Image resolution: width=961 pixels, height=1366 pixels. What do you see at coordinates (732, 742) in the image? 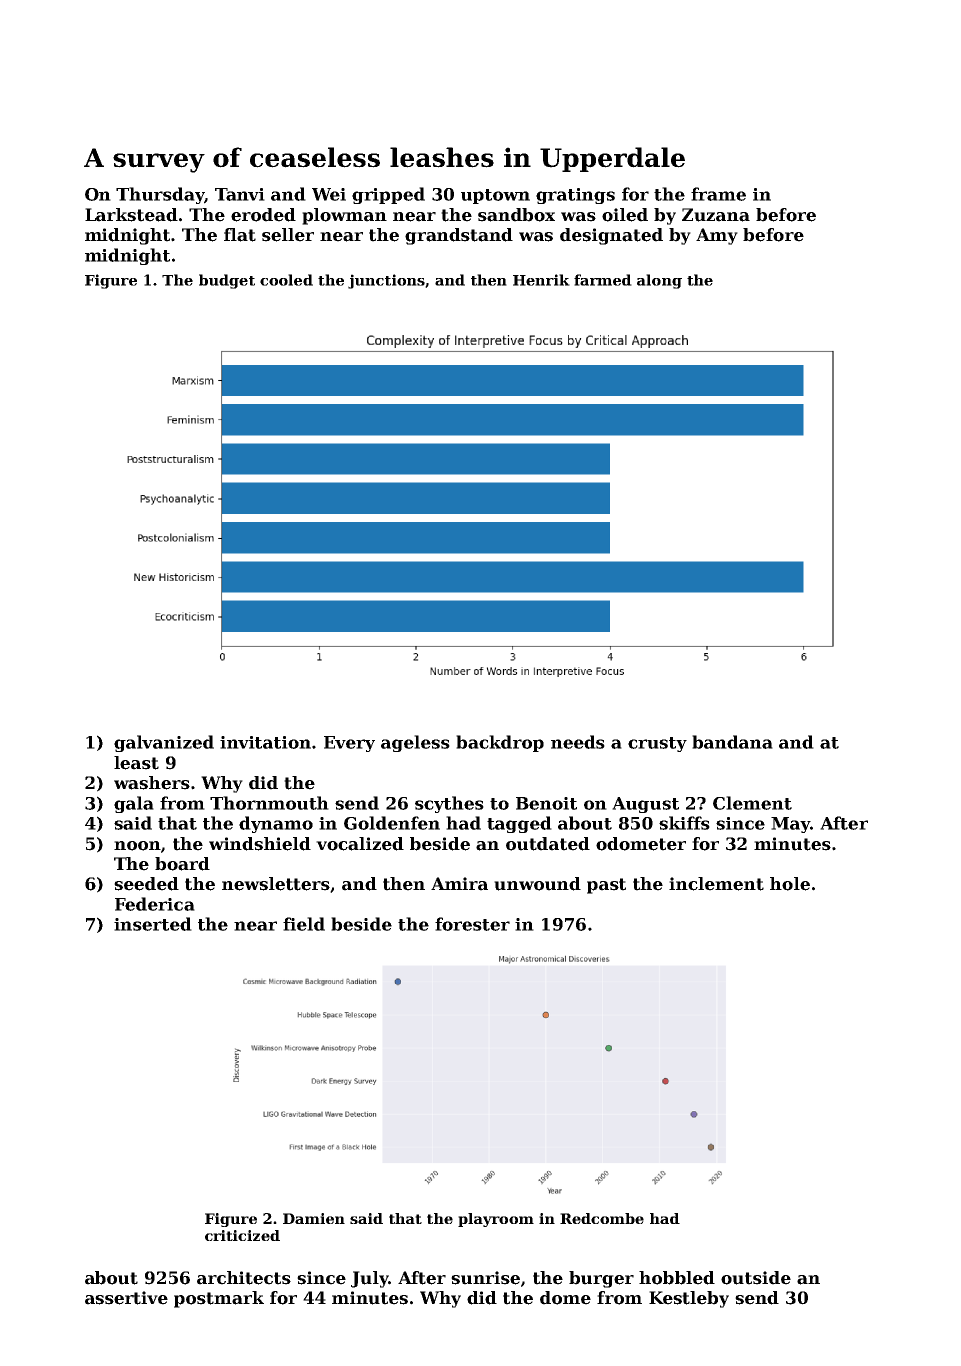
I see `bandana` at bounding box center [732, 742].
